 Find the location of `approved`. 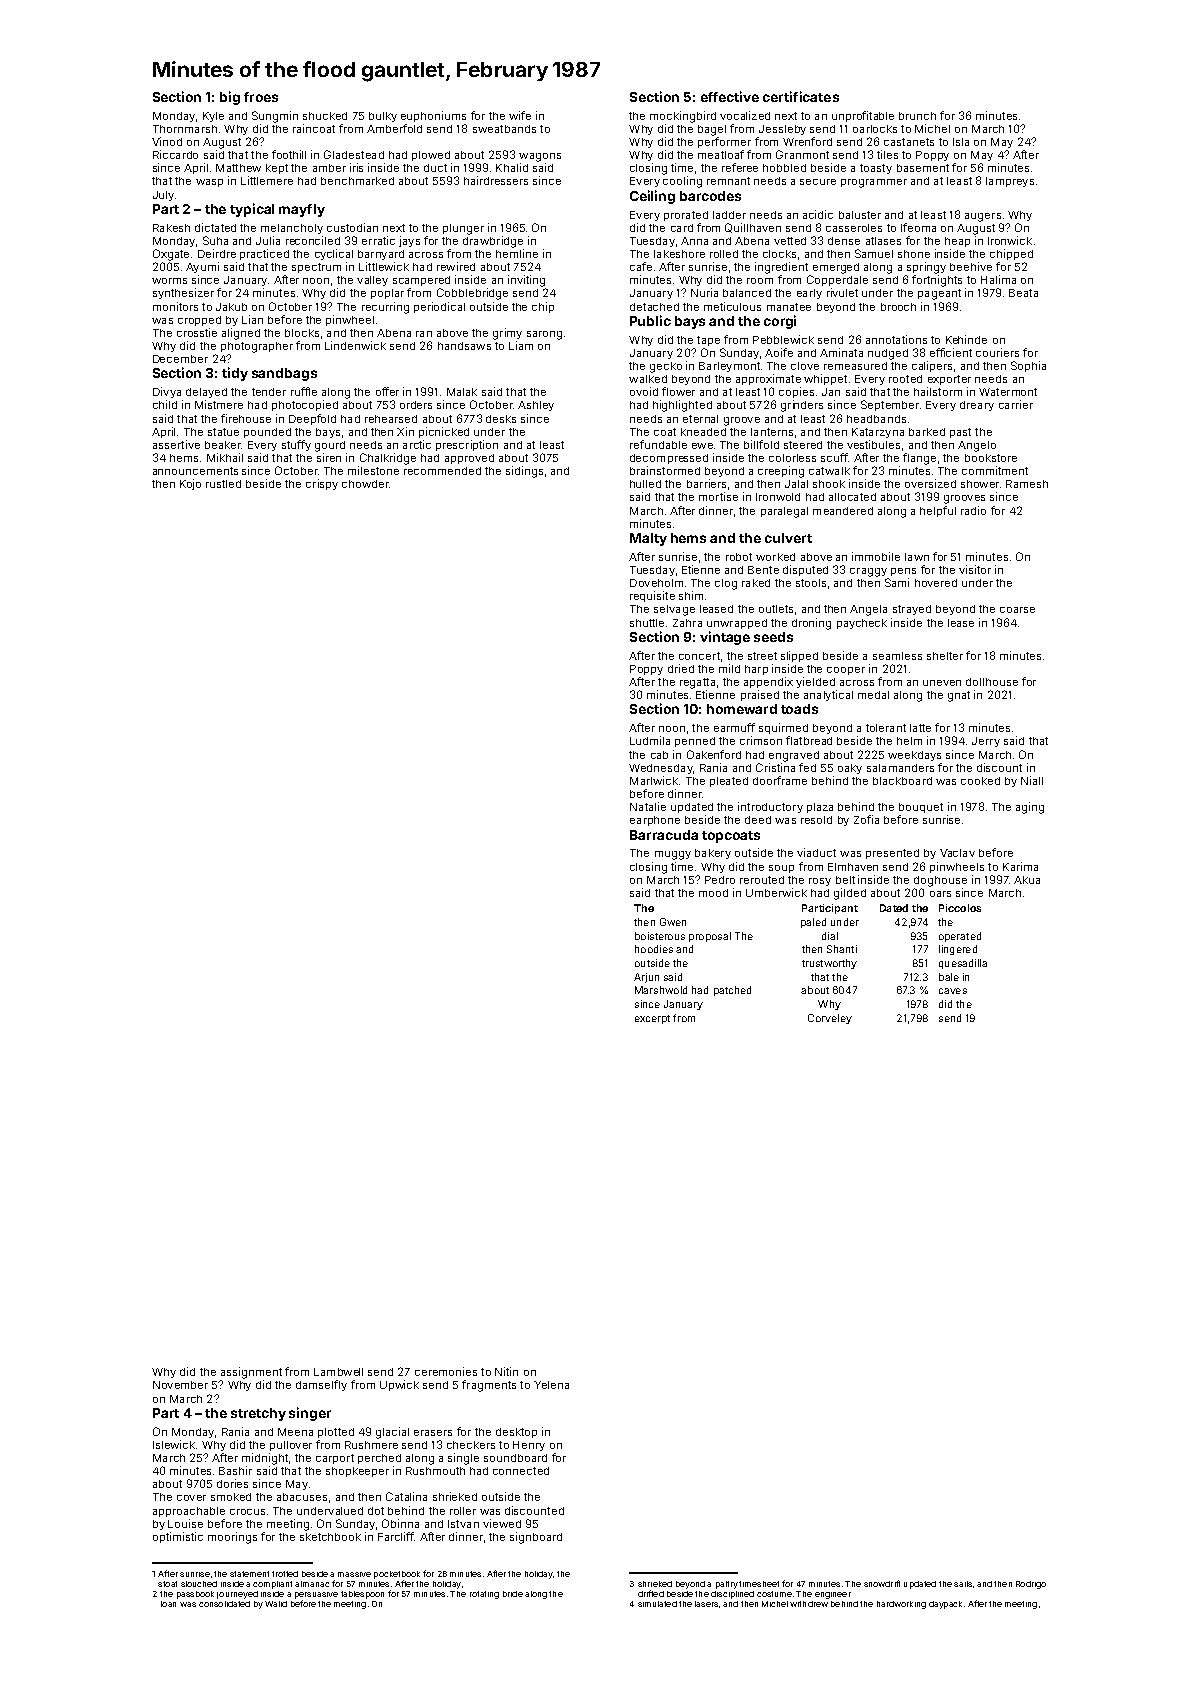

approved is located at coordinates (469, 459).
